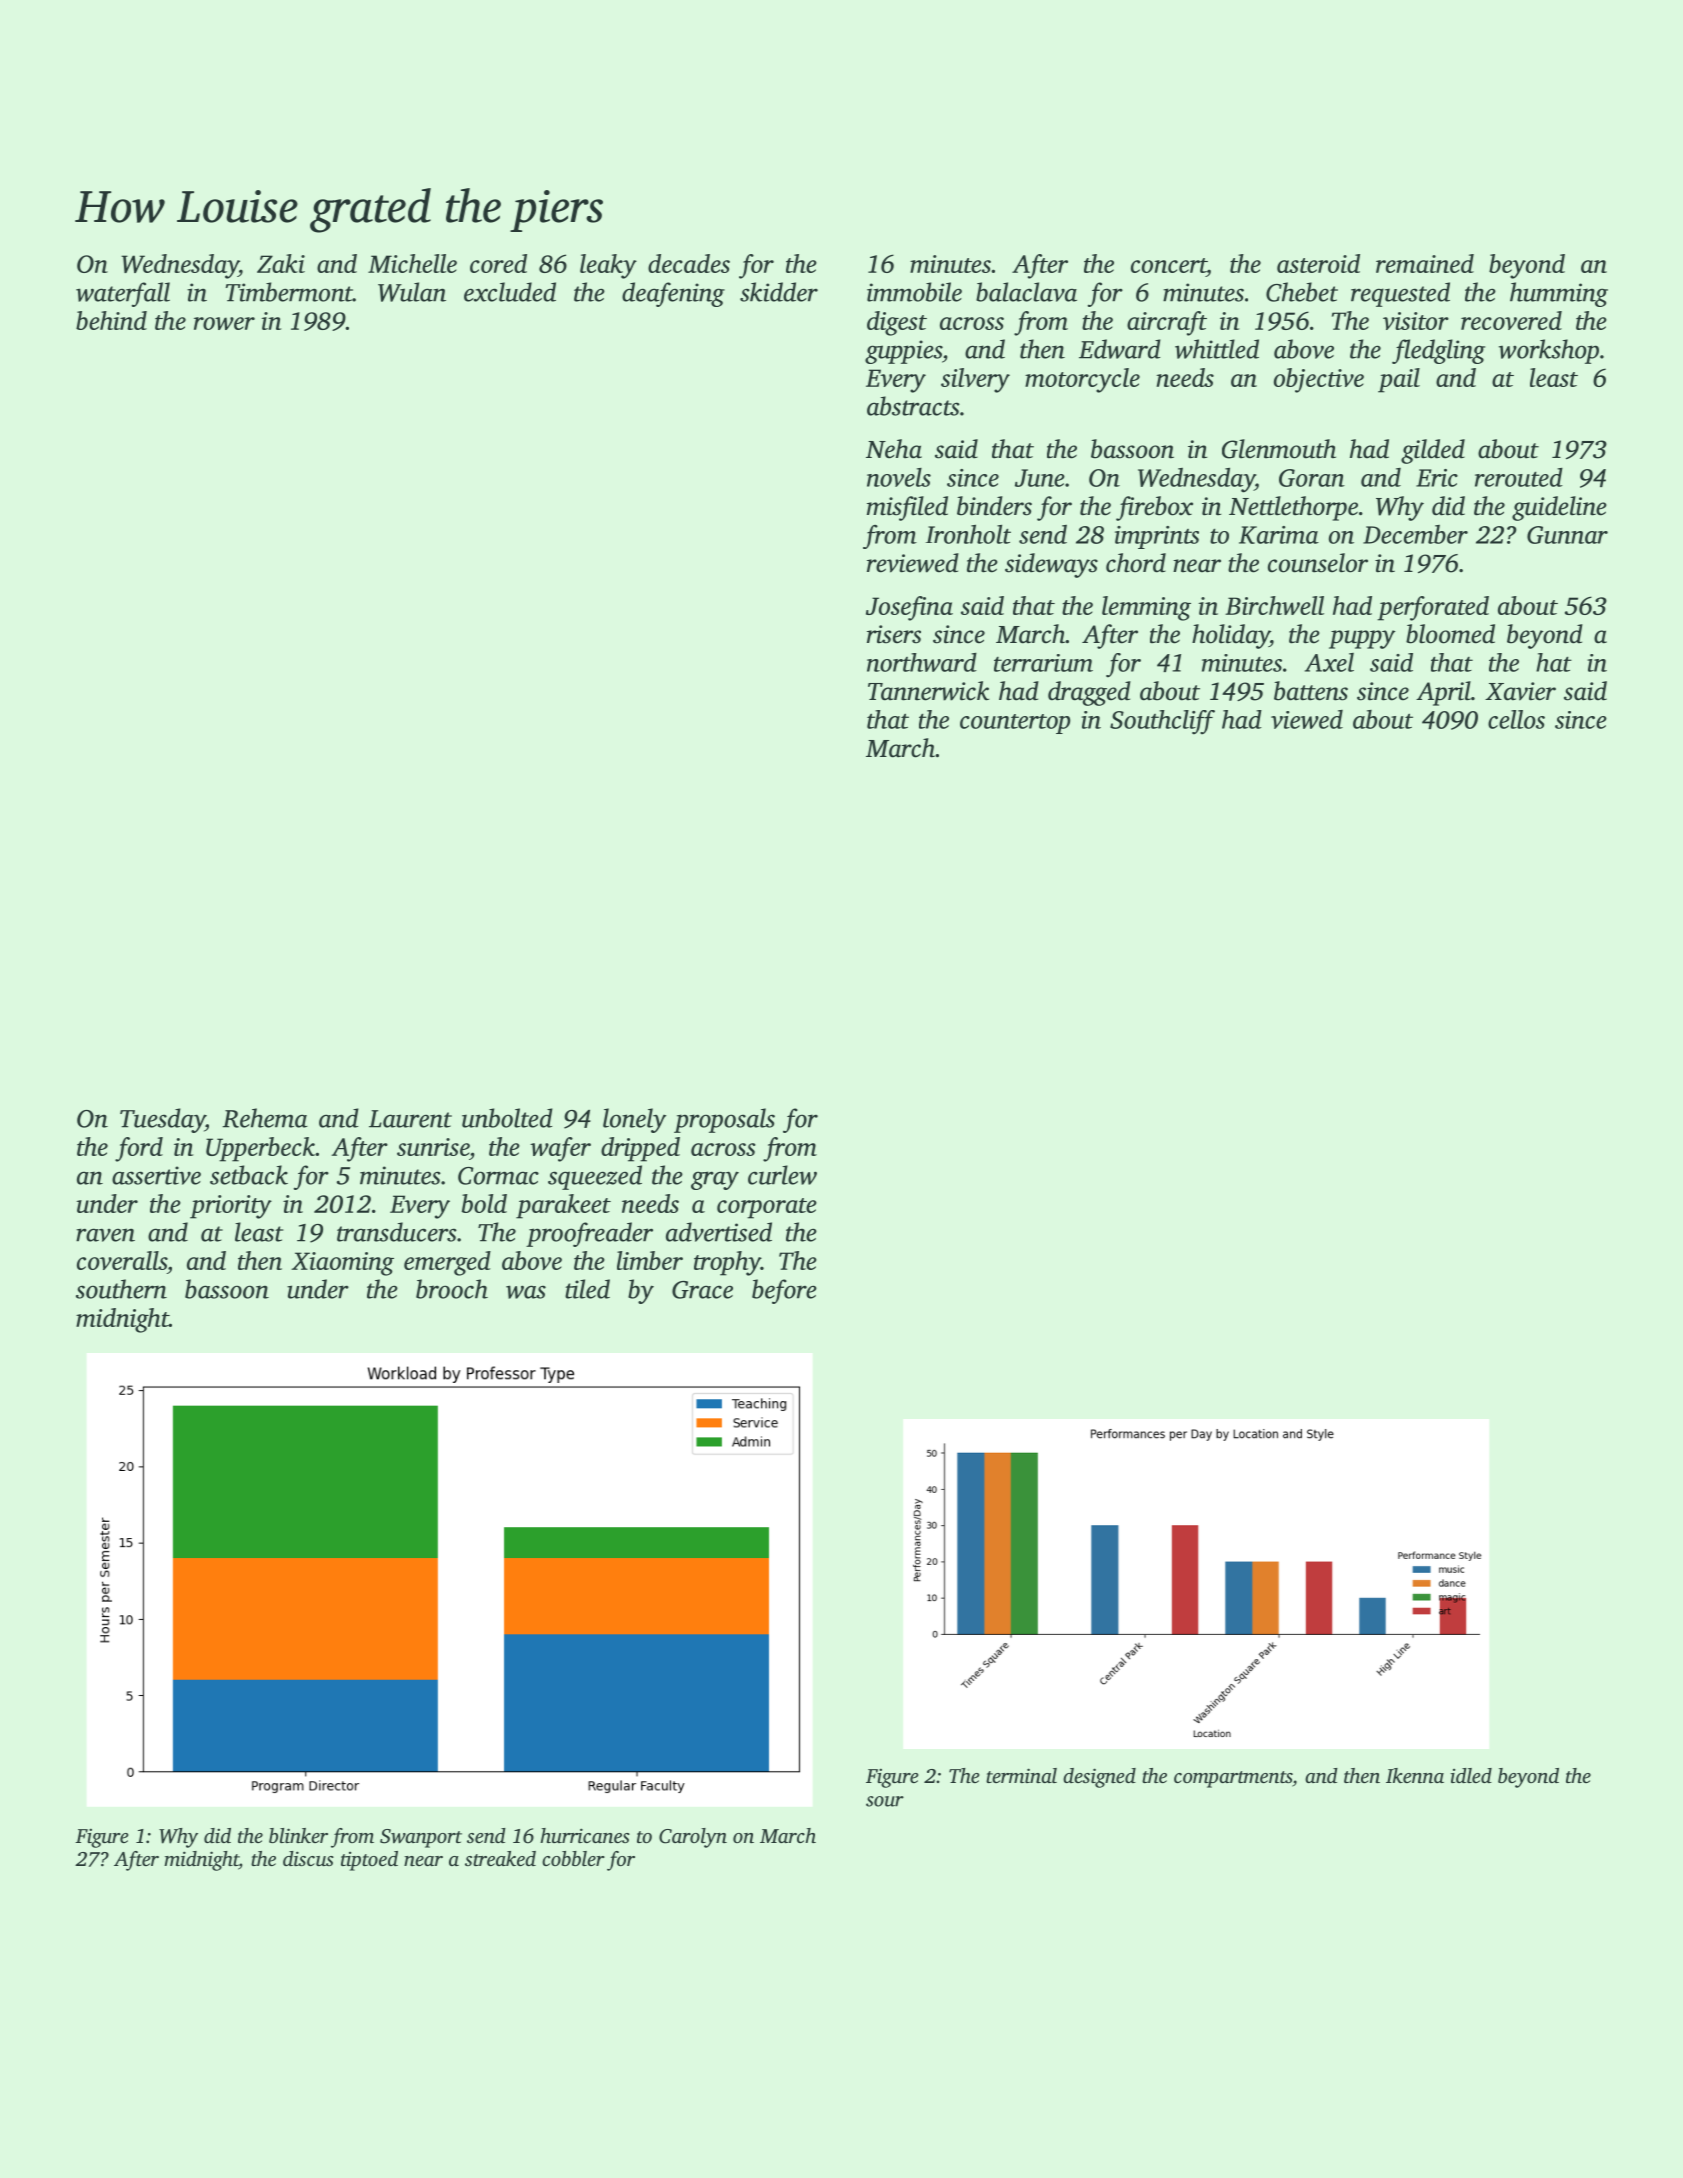 Image resolution: width=1683 pixels, height=2178 pixels. What do you see at coordinates (121, 1289) in the document?
I see `southern` at bounding box center [121, 1289].
